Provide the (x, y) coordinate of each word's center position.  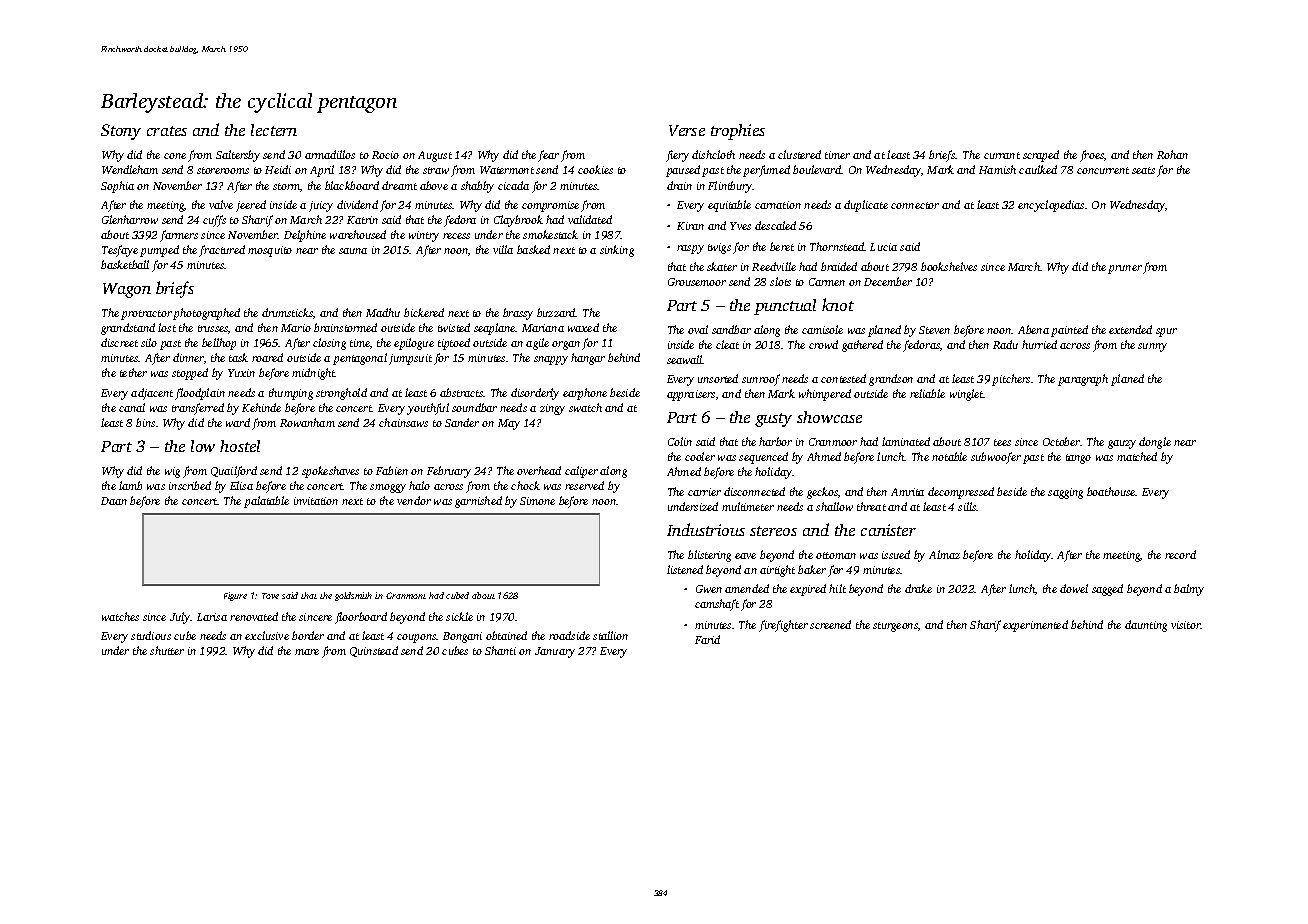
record (1180, 554)
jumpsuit (410, 359)
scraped (1041, 156)
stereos (773, 531)
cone (175, 156)
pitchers (1011, 380)
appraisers (691, 395)
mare (307, 652)
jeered (251, 206)
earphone (585, 394)
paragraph (1083, 380)
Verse (687, 130)
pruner (1125, 269)
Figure (235, 596)
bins (145, 422)
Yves (740, 226)
